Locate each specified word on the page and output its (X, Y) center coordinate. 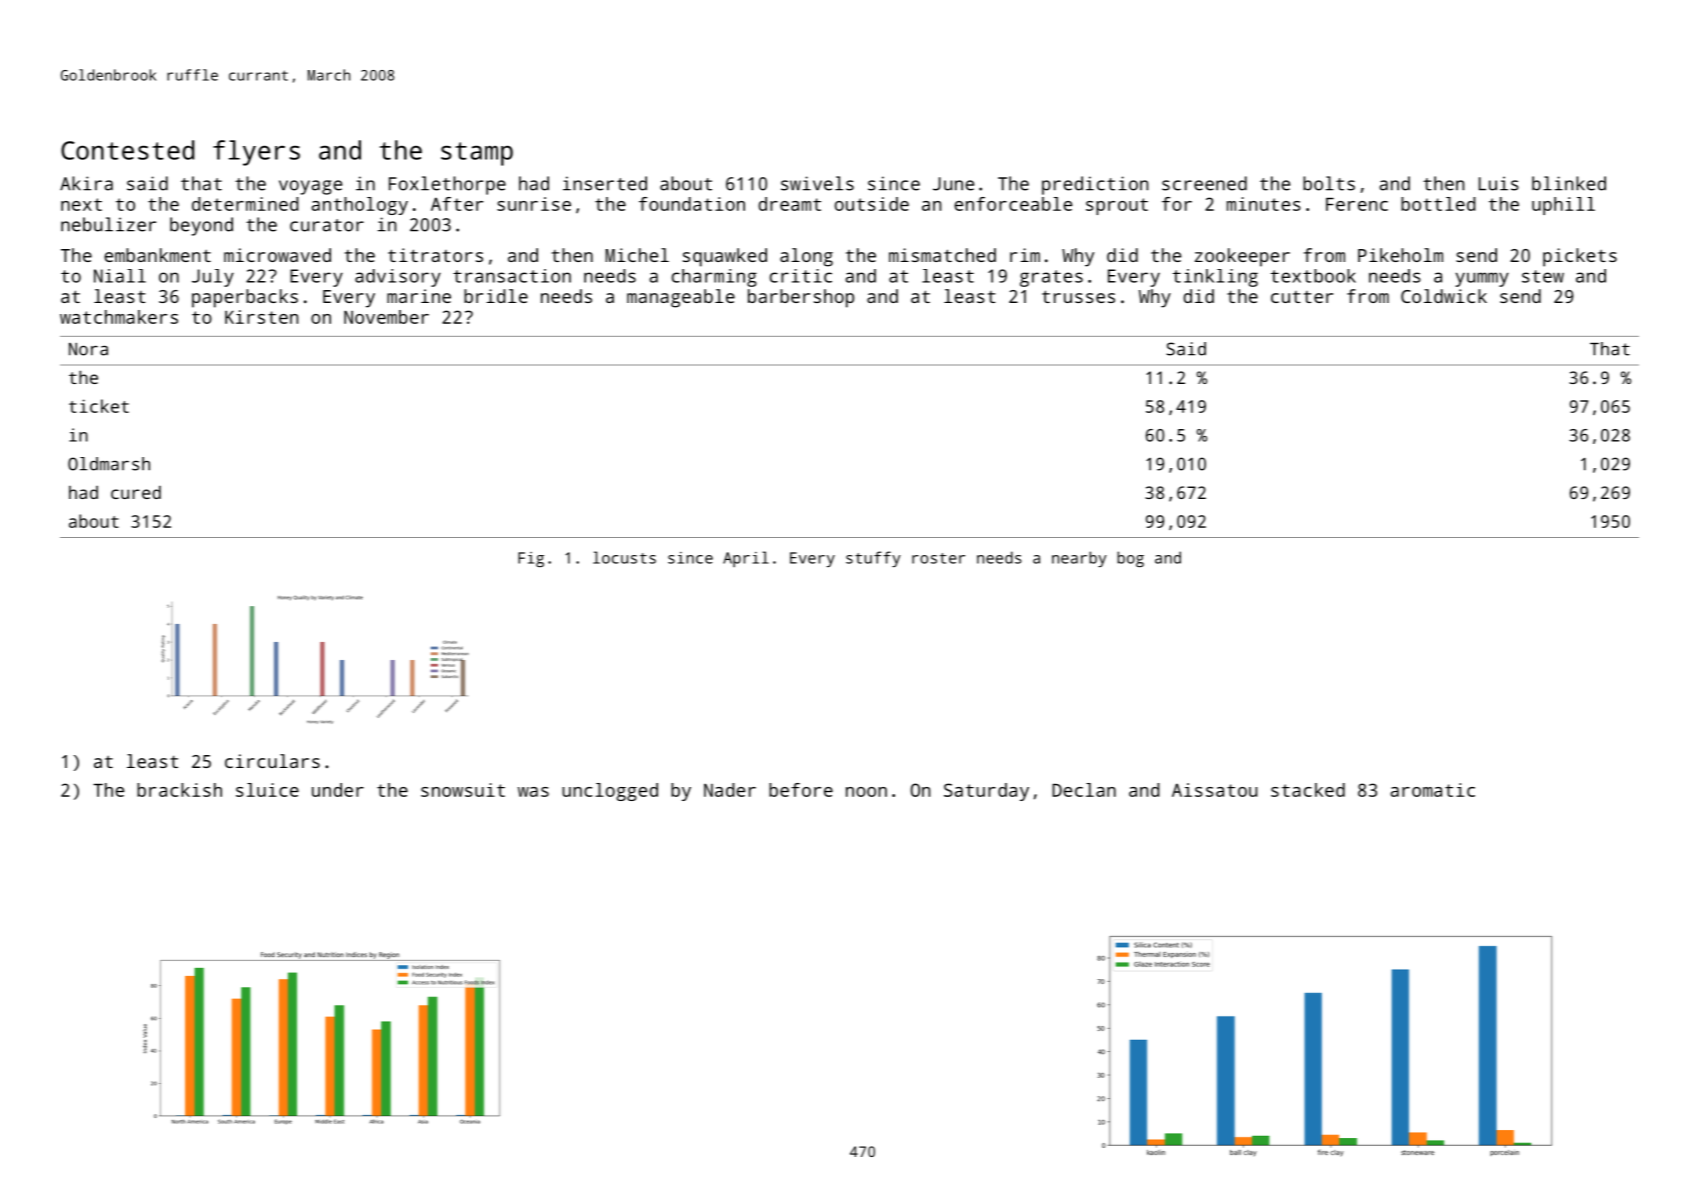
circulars (272, 761)
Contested (127, 150)
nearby (1079, 559)
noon (866, 792)
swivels (817, 183)
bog (1130, 559)
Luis (1499, 183)
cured (136, 492)
